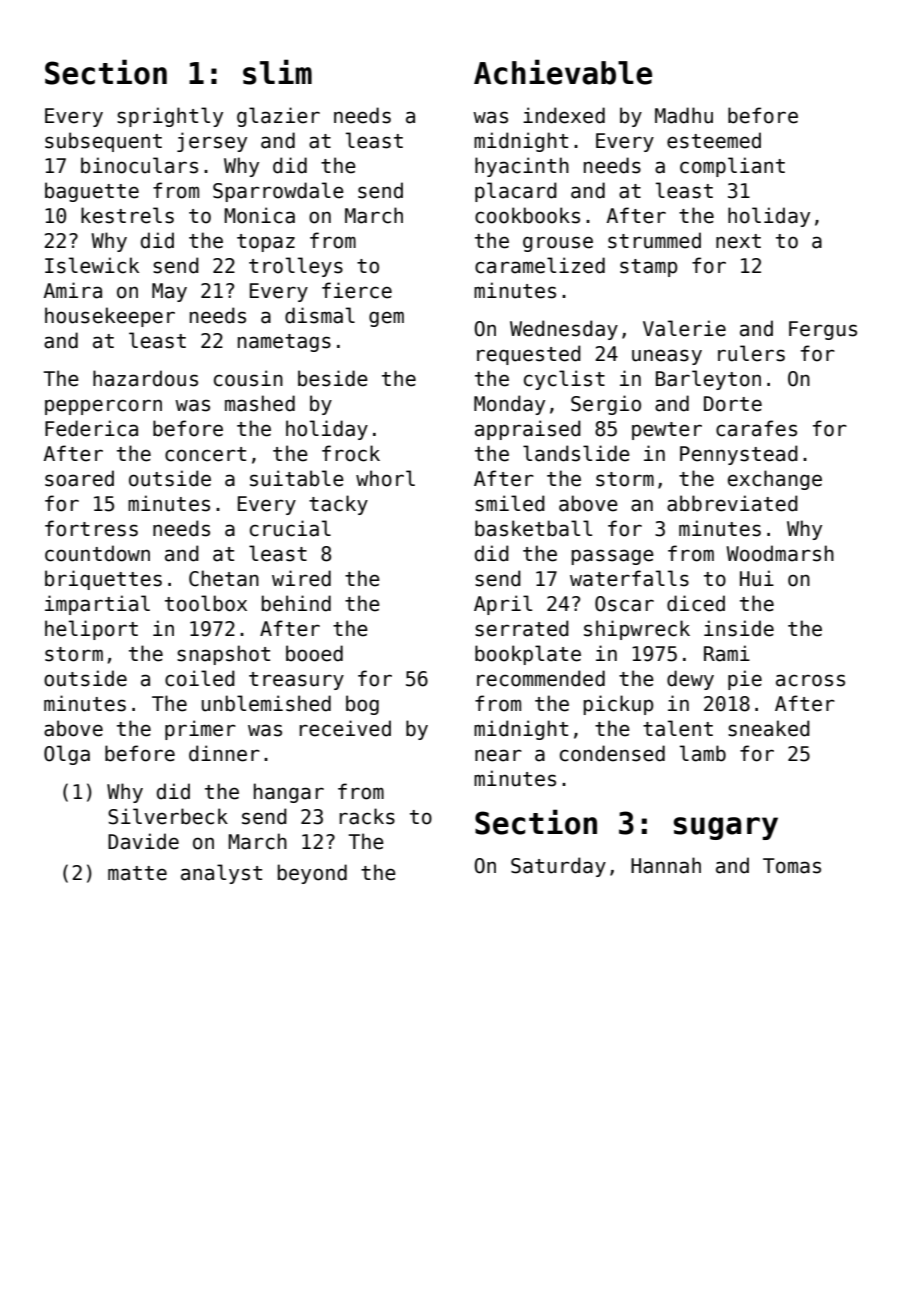 Image resolution: width=908 pixels, height=1316 pixels. What do you see at coordinates (703, 753) in the image?
I see `lamb` at bounding box center [703, 753].
